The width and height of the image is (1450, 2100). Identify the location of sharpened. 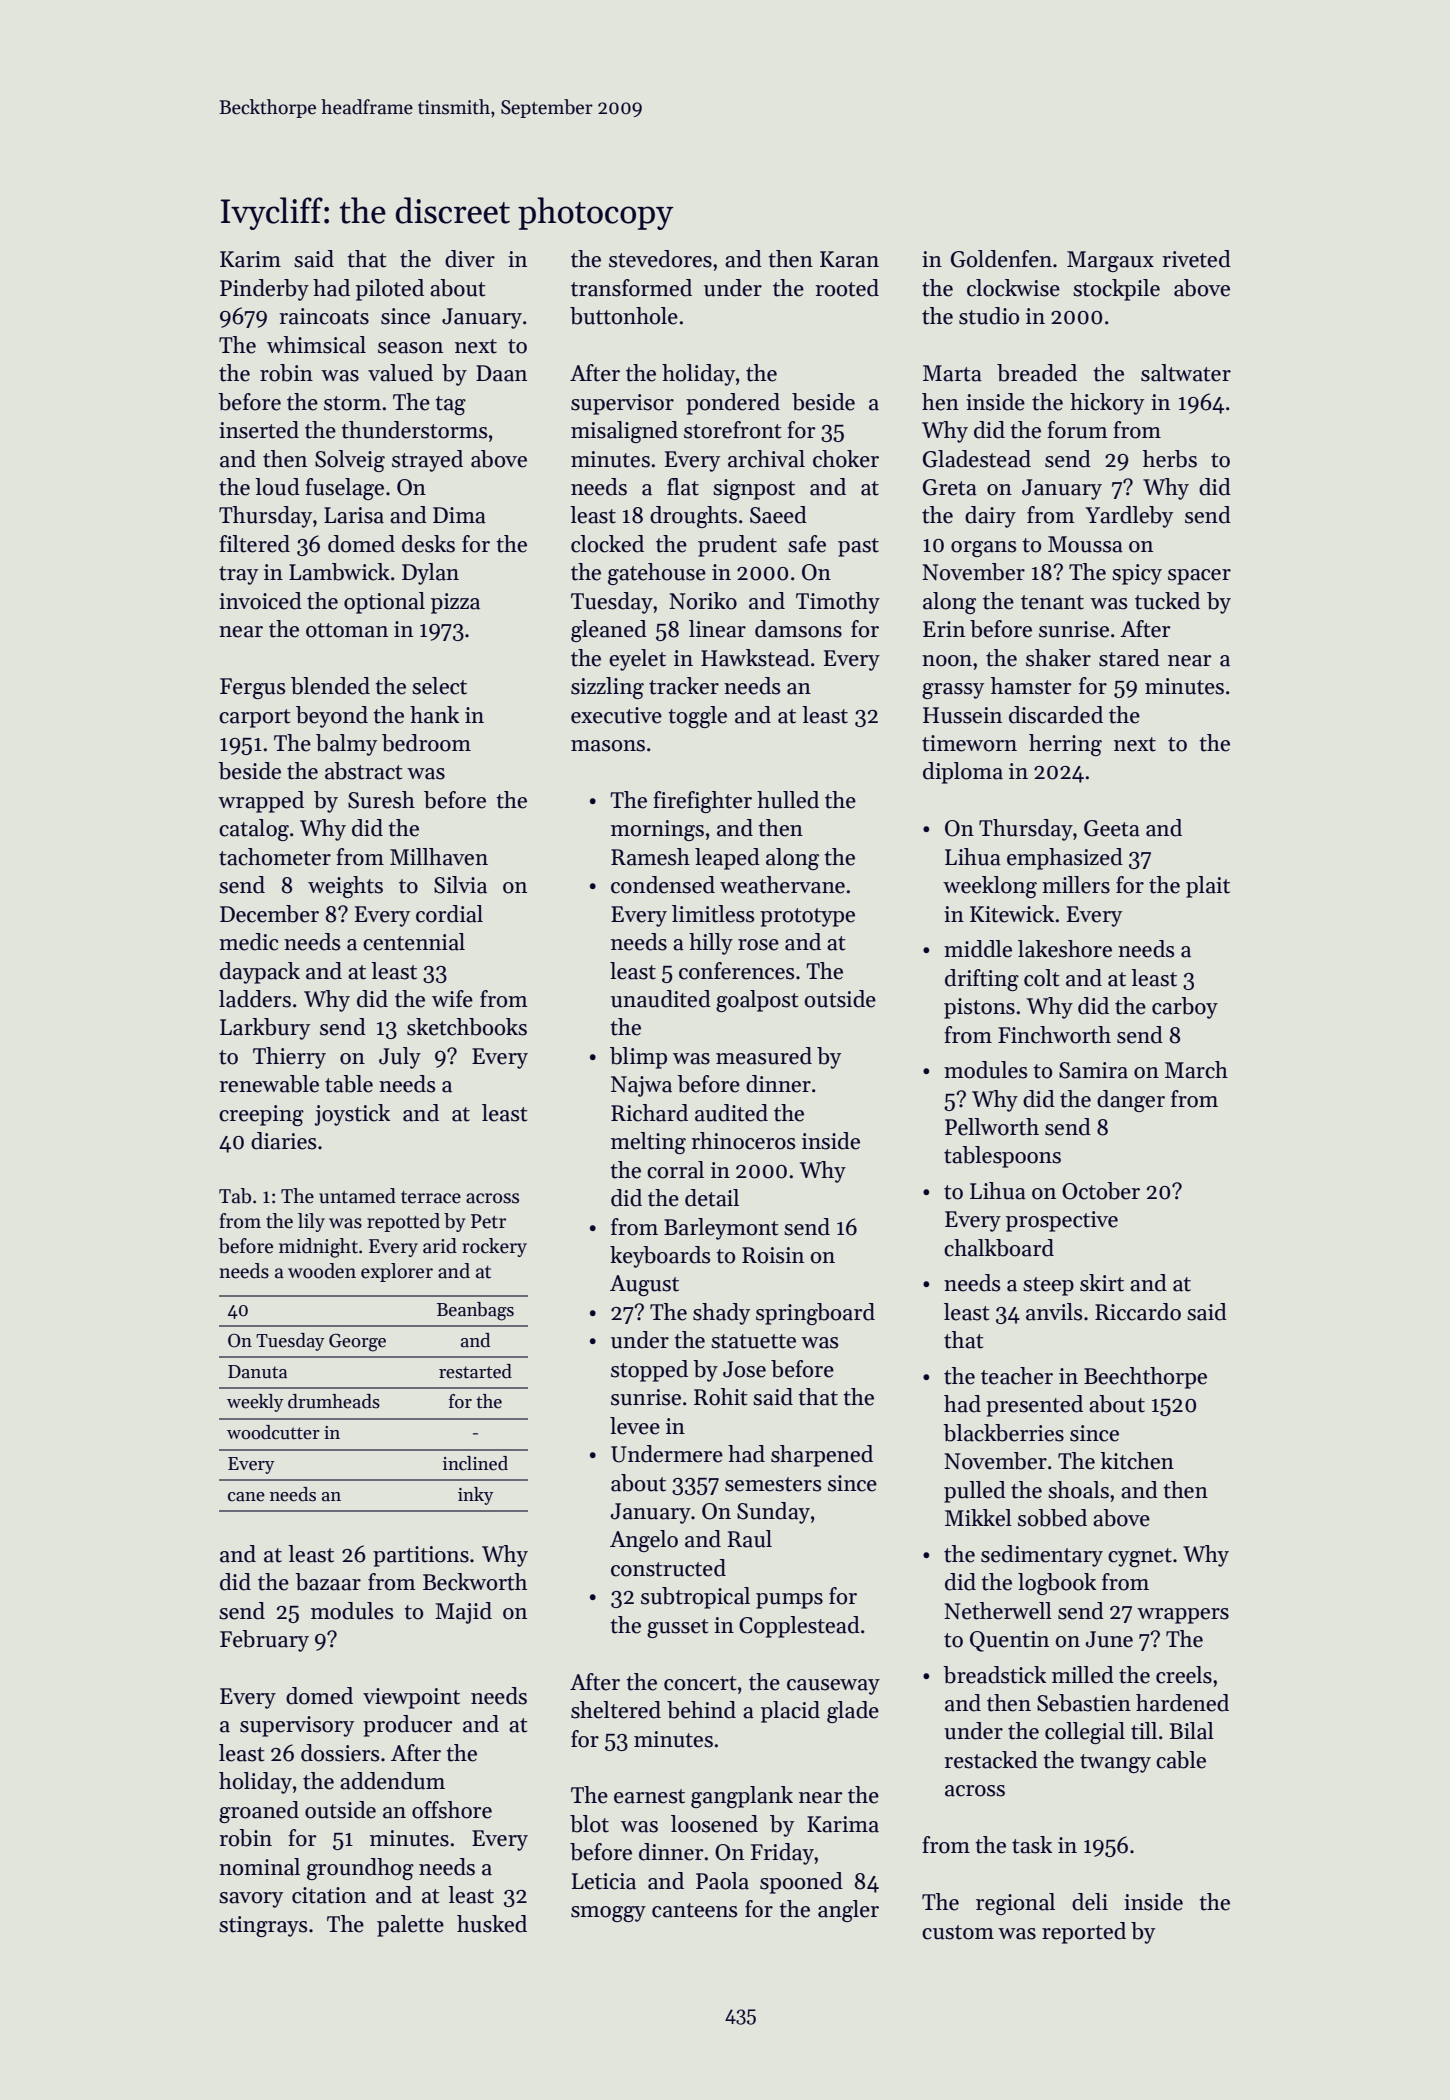
(822, 1456).
